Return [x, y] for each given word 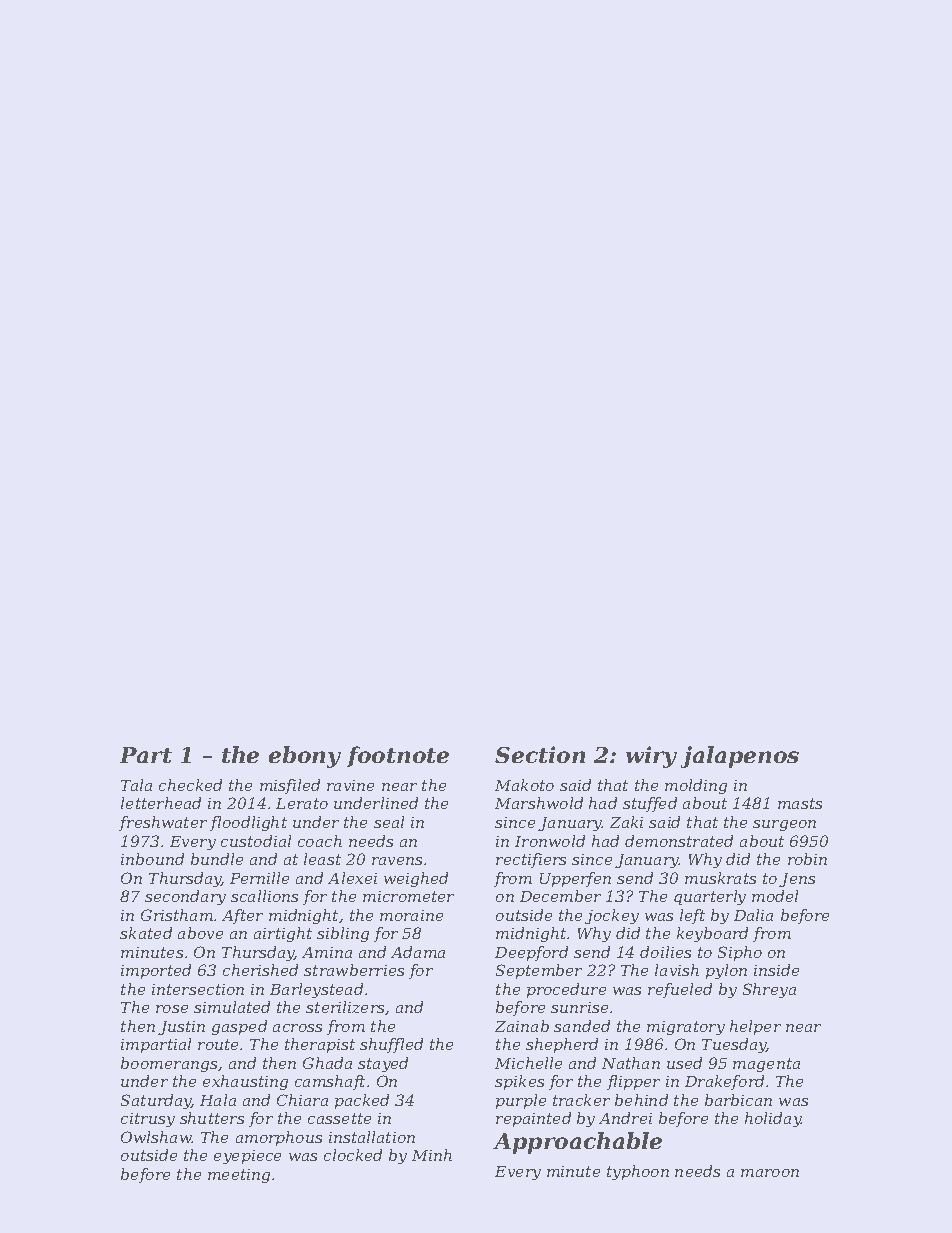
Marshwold [539, 803]
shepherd [562, 1045]
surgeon [784, 825]
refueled [680, 990]
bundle [217, 859]
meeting [239, 1176]
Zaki [626, 822]
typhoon [638, 1172]
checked [190, 785]
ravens [397, 861]
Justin [181, 1028]
